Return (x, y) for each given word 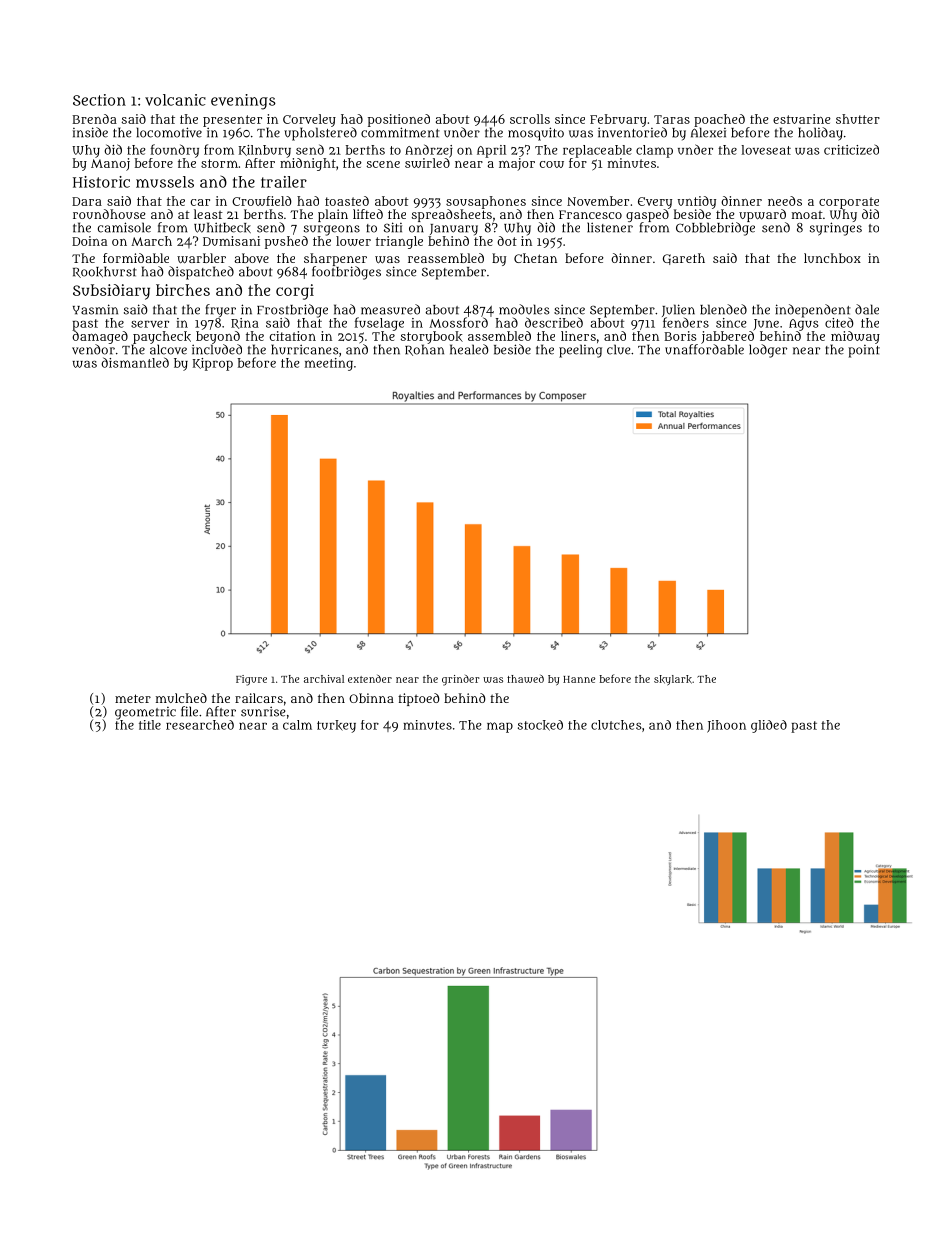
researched (200, 725)
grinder (461, 680)
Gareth (684, 259)
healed (469, 349)
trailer (284, 182)
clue (618, 349)
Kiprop (213, 364)
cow (552, 164)
